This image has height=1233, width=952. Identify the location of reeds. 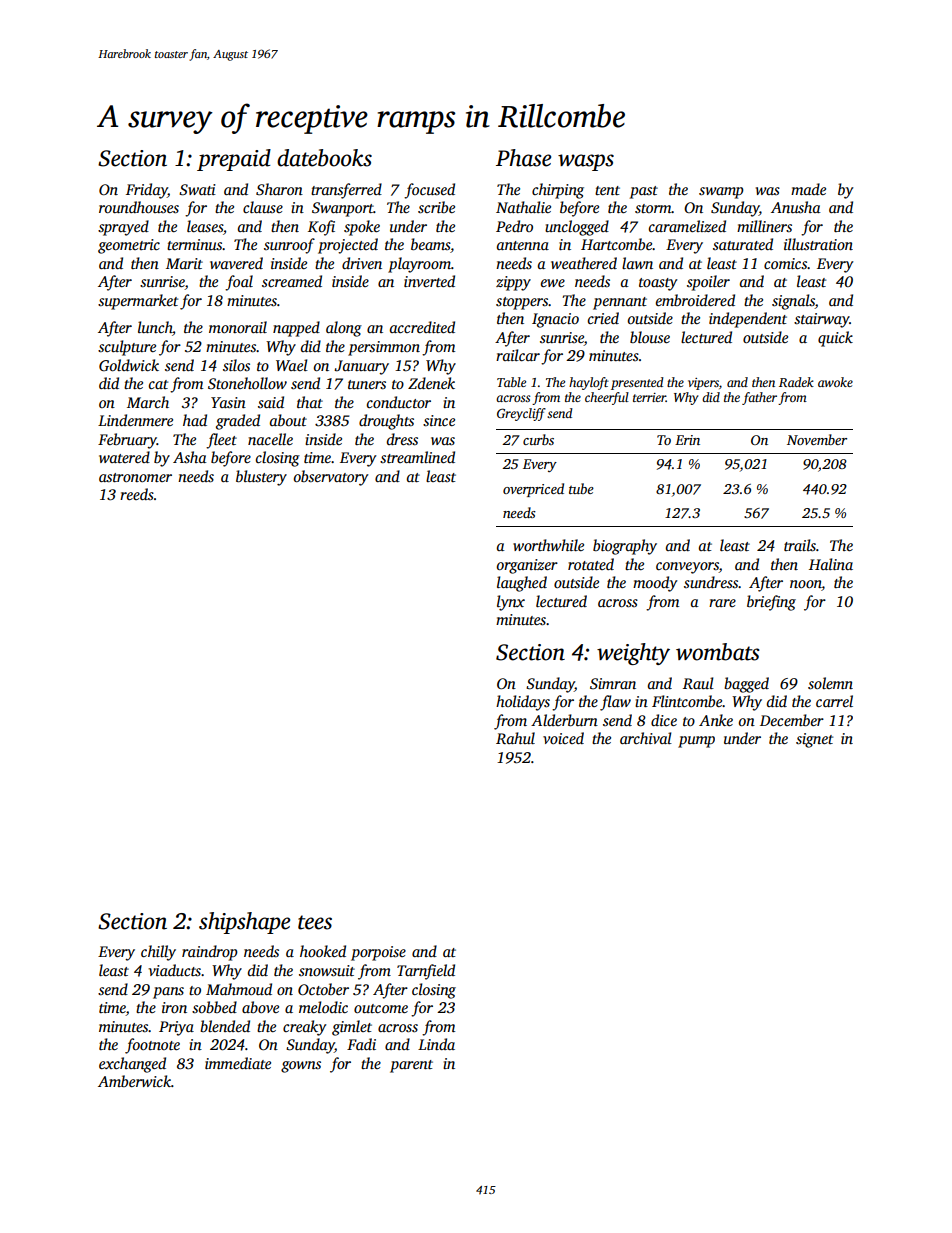
(137, 494).
